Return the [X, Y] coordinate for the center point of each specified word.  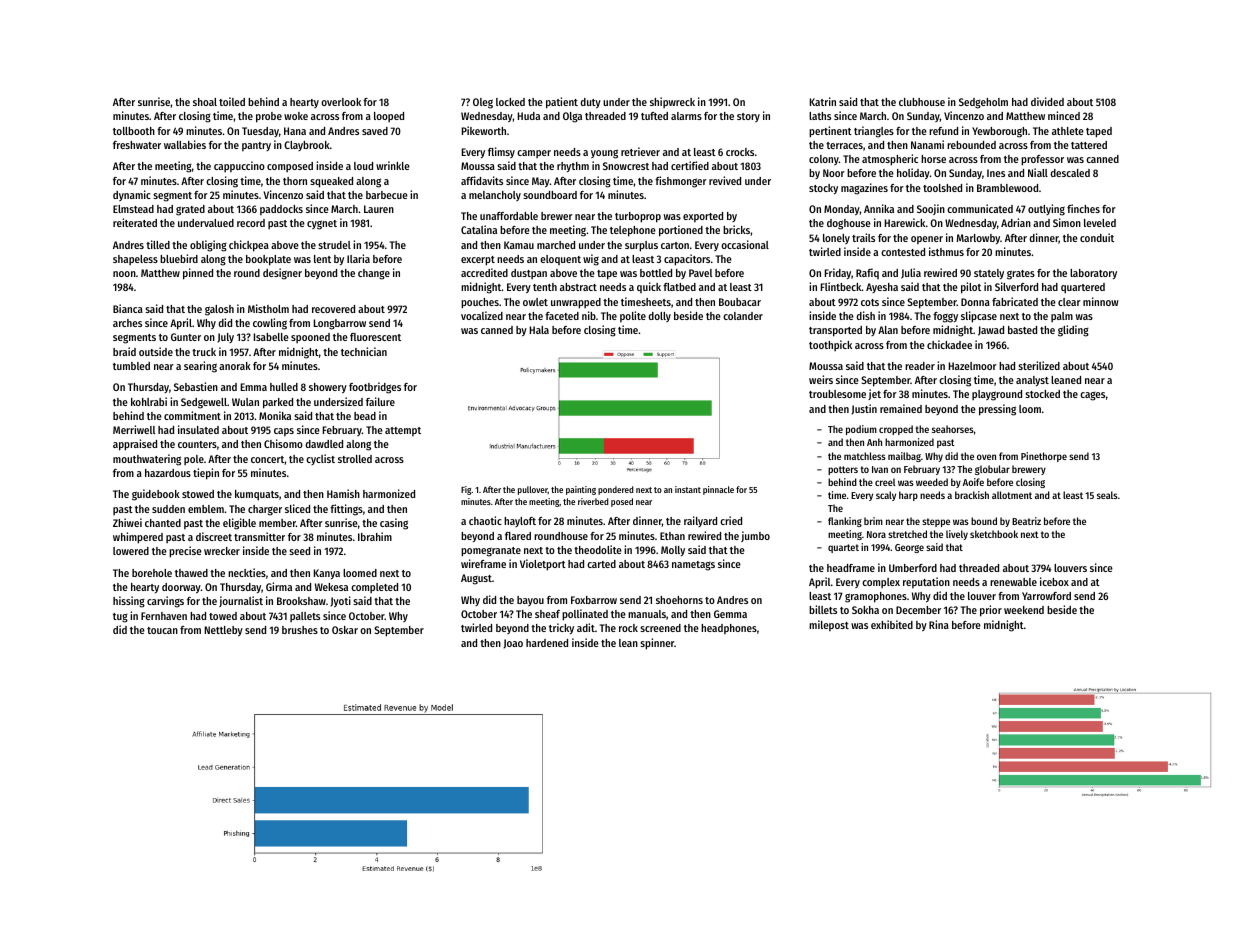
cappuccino [239, 167]
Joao [513, 644]
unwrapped [576, 303]
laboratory [1093, 274]
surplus [641, 246]
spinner [657, 644]
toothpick [830, 345]
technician [364, 351]
